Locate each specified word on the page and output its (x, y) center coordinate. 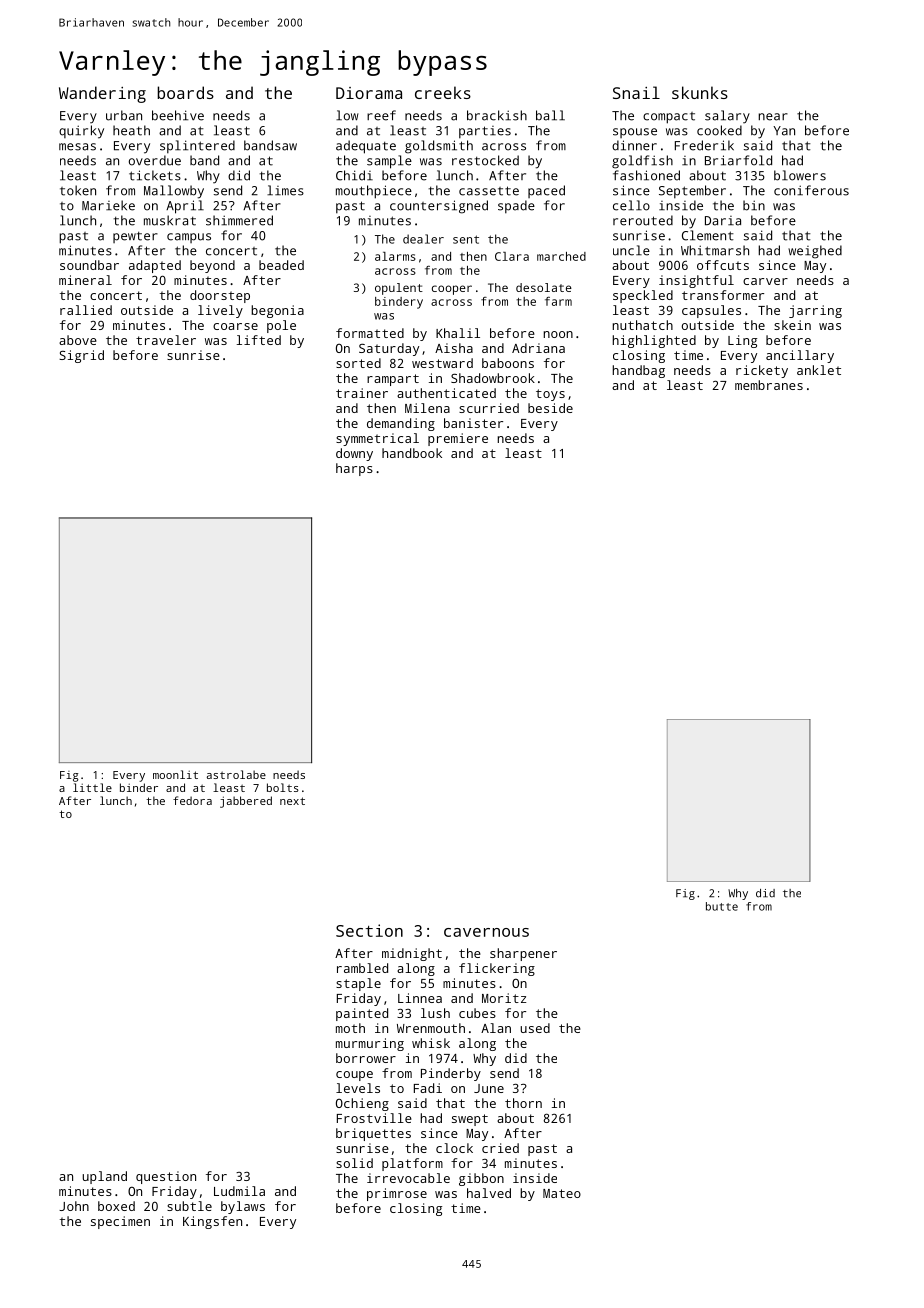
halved (489, 1193)
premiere (458, 439)
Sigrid (81, 356)
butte (722, 906)
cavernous (486, 932)
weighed (815, 252)
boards (185, 92)
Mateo (562, 1193)
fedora (192, 800)
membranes (769, 385)
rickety (762, 371)
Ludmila (239, 1191)
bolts (283, 787)
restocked (485, 160)
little (92, 787)
